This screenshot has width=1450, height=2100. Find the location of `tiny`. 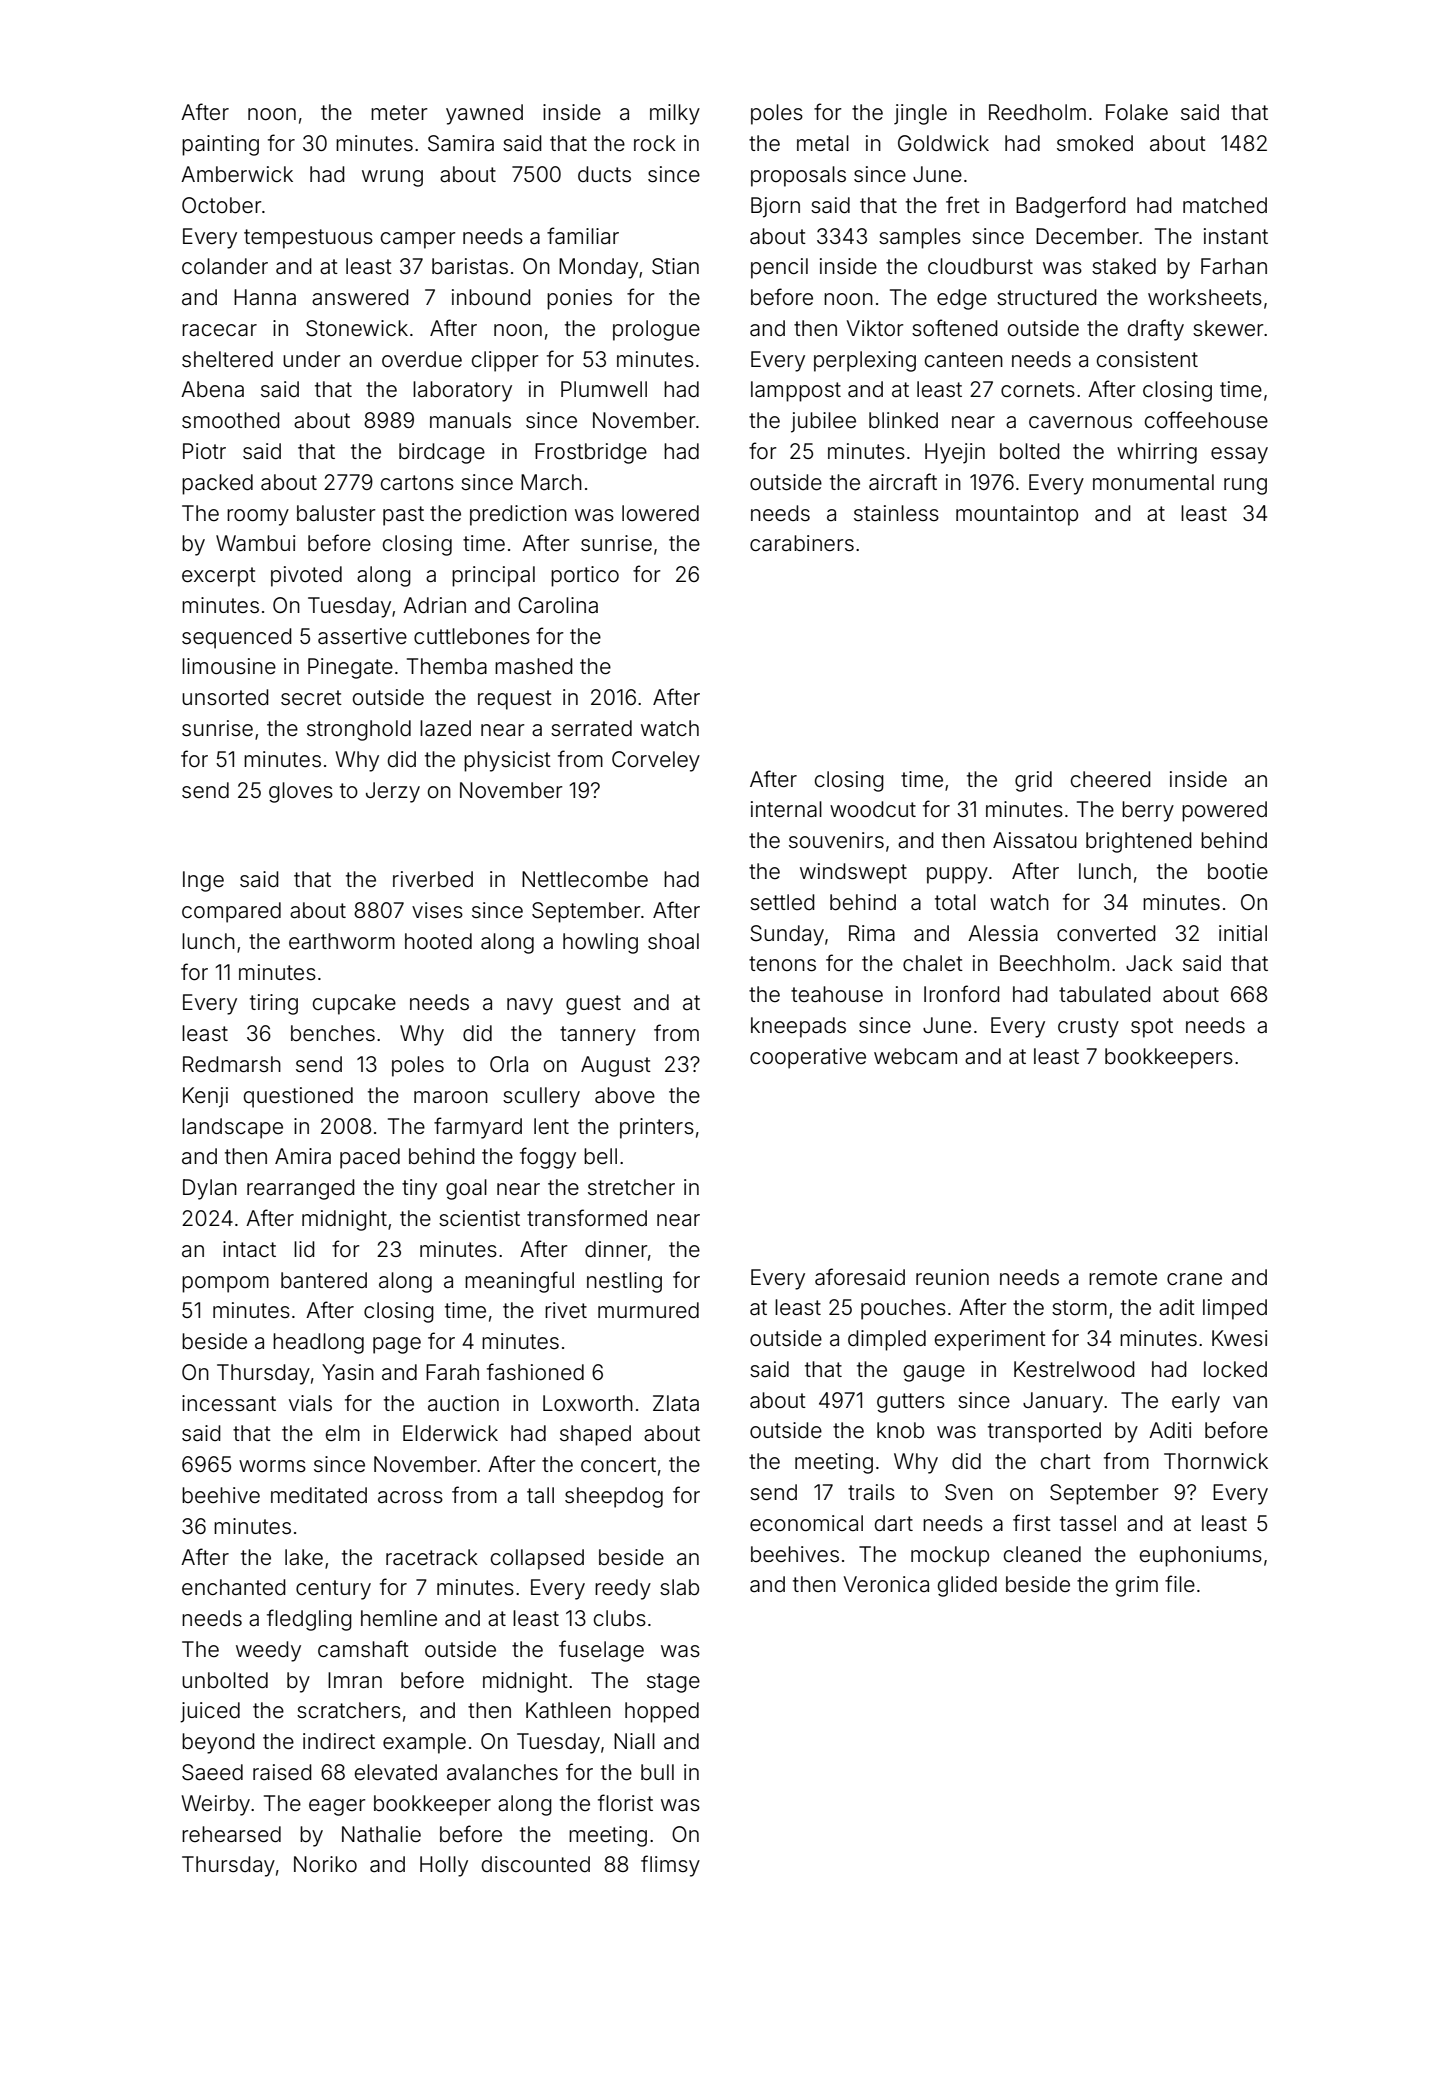

tiny is located at coordinates (419, 1189).
